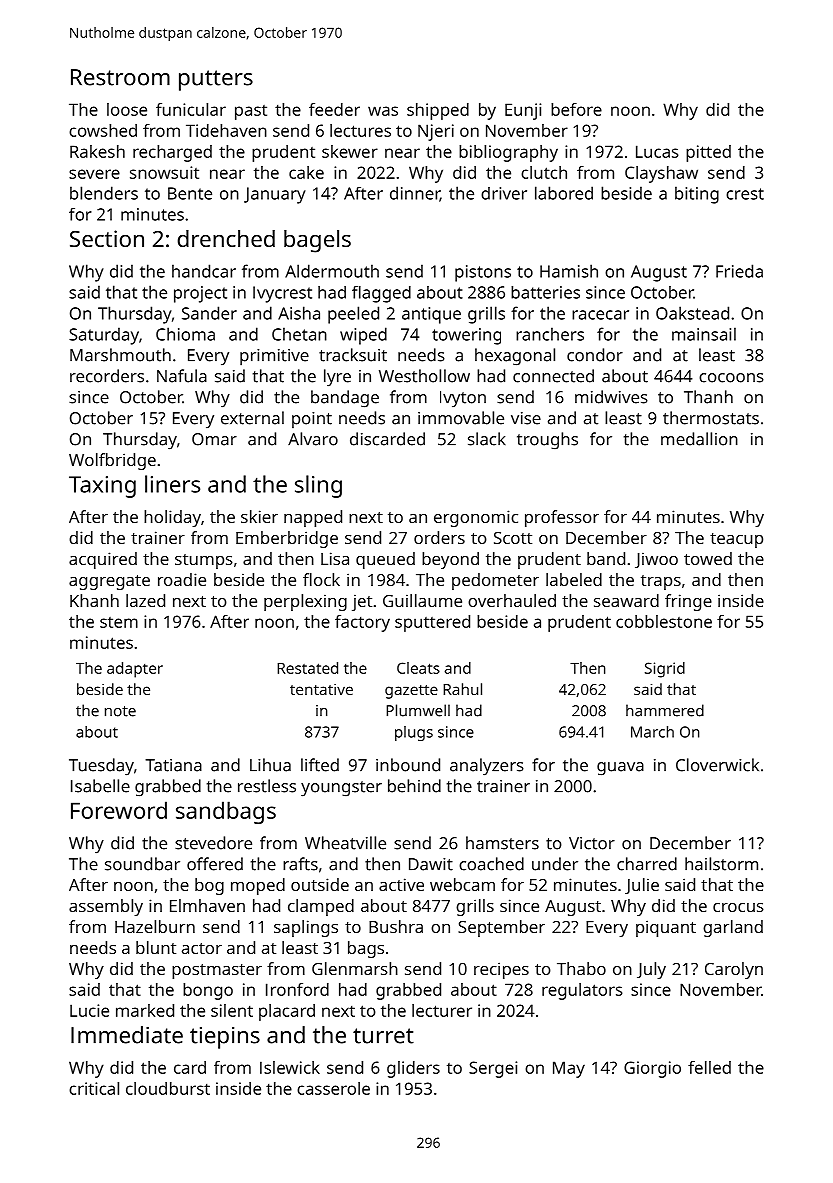 The width and height of the screenshot is (833, 1183). What do you see at coordinates (504, 193) in the screenshot?
I see `driver` at bounding box center [504, 193].
